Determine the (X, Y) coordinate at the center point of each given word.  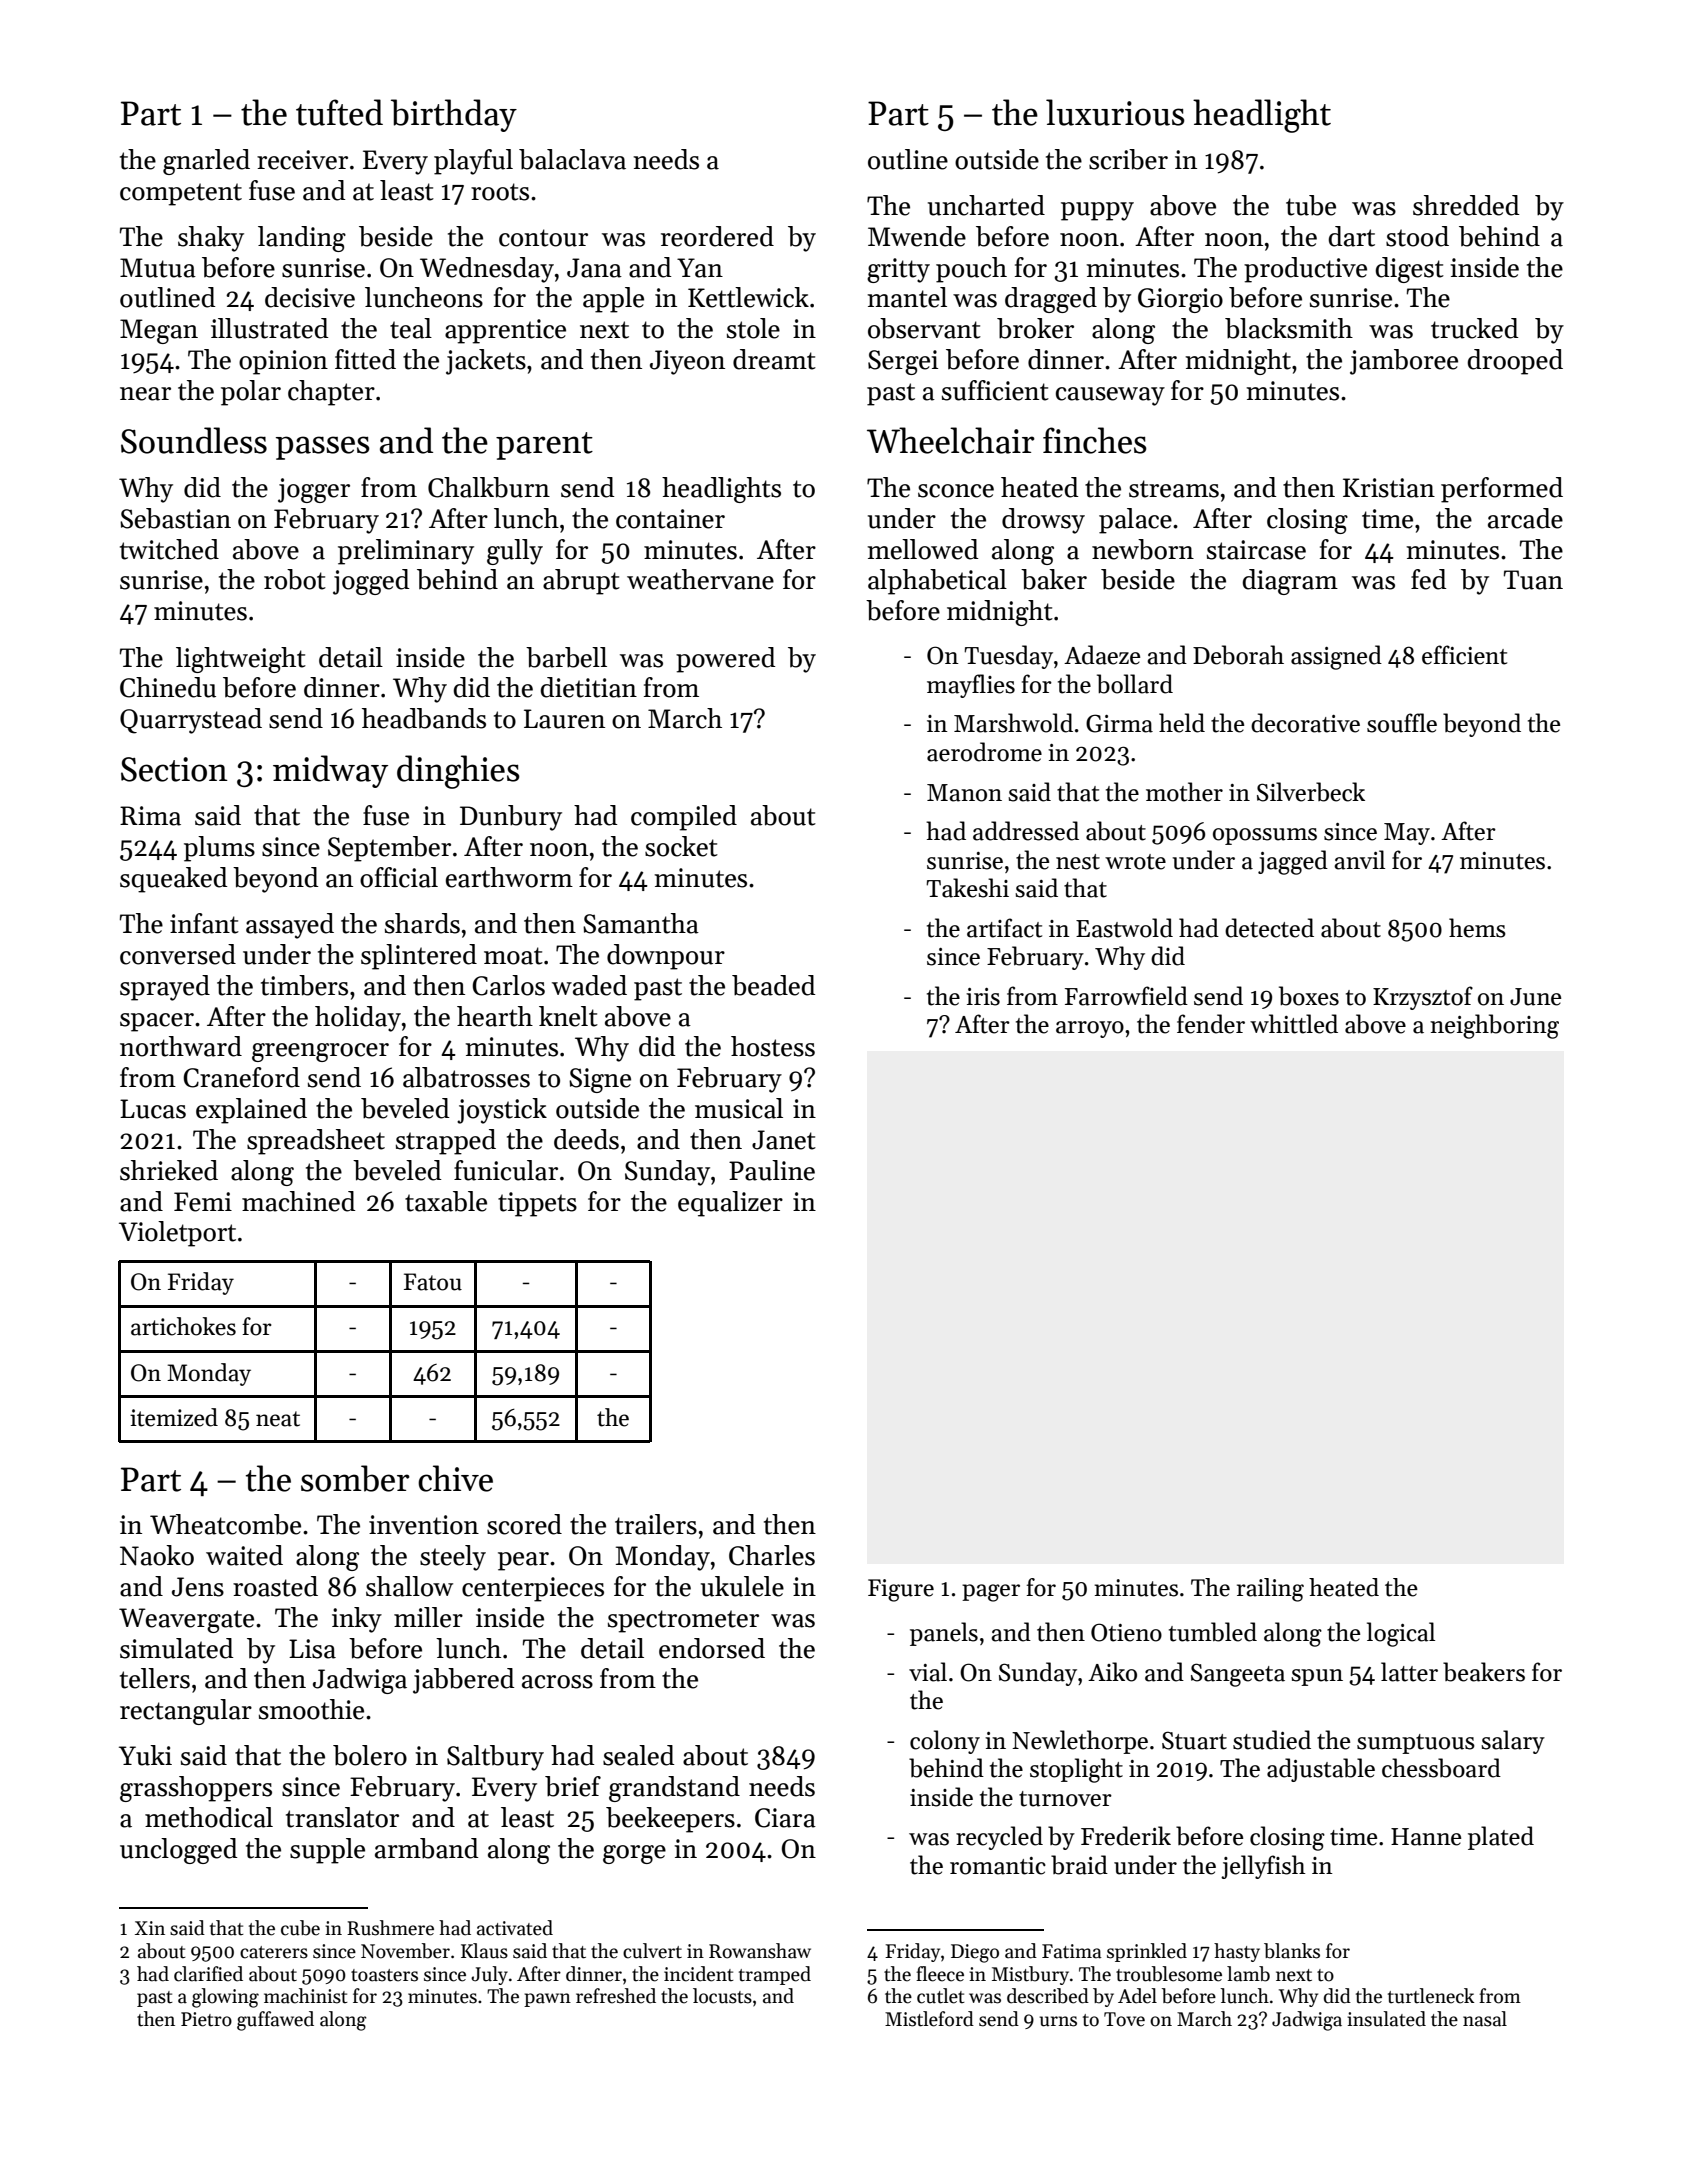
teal (411, 328)
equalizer (730, 1204)
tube (1311, 205)
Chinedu (168, 687)
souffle (1402, 723)
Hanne (1426, 1837)
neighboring (1494, 1026)
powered (725, 660)
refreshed (616, 1996)
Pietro (206, 2019)
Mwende (917, 236)
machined (298, 1201)
